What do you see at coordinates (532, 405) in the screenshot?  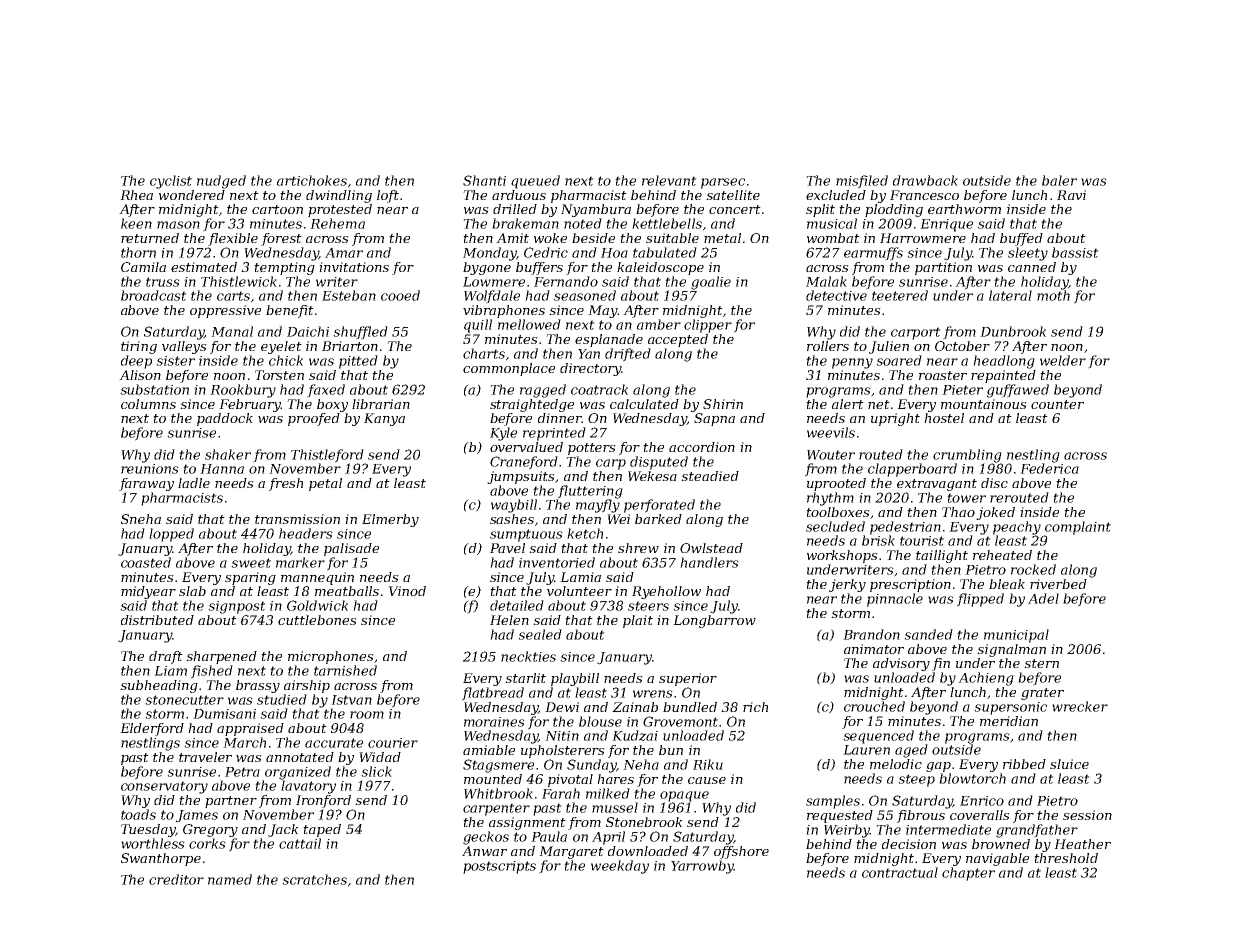 I see `straightedge` at bounding box center [532, 405].
